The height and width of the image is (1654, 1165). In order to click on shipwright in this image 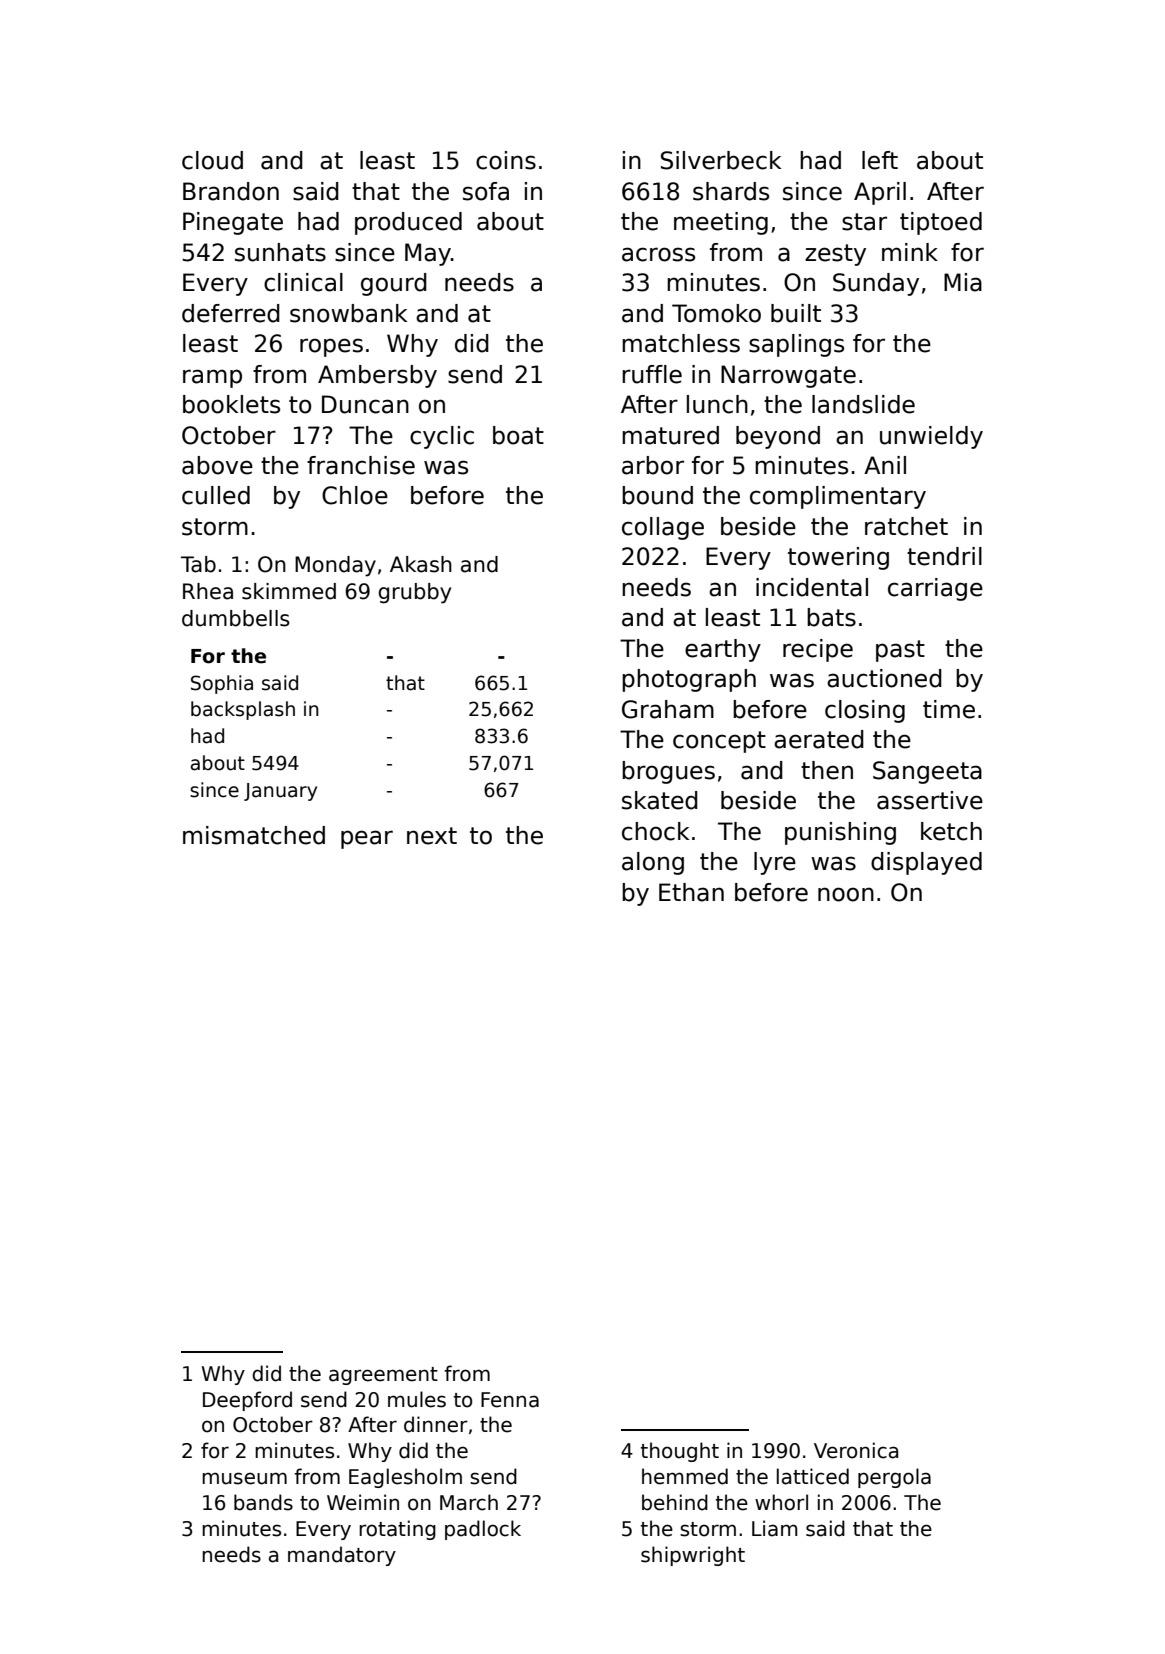, I will do `click(693, 1556)`.
